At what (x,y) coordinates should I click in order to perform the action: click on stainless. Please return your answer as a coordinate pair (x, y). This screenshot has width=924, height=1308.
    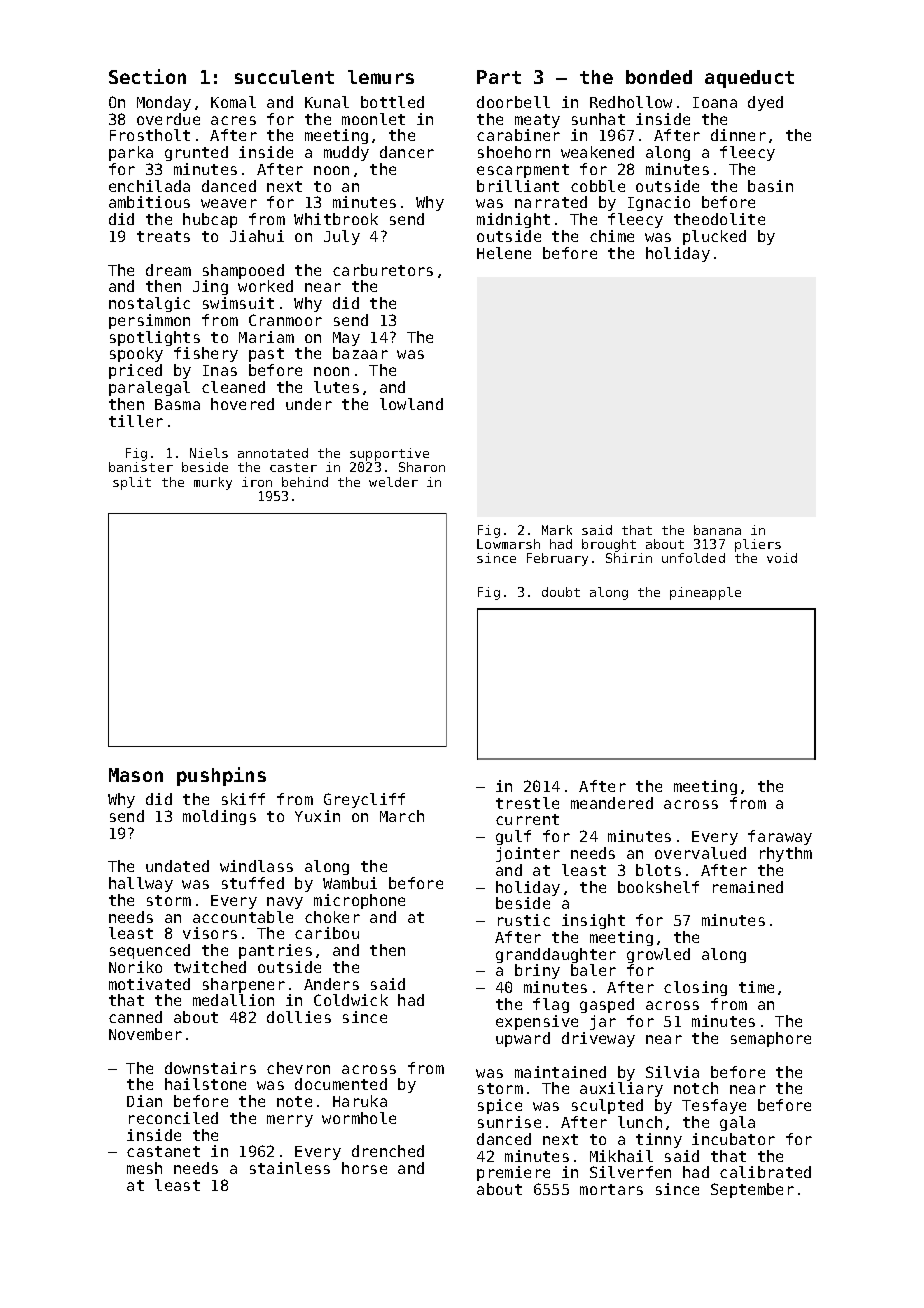
    Looking at the image, I should click on (290, 1168).
